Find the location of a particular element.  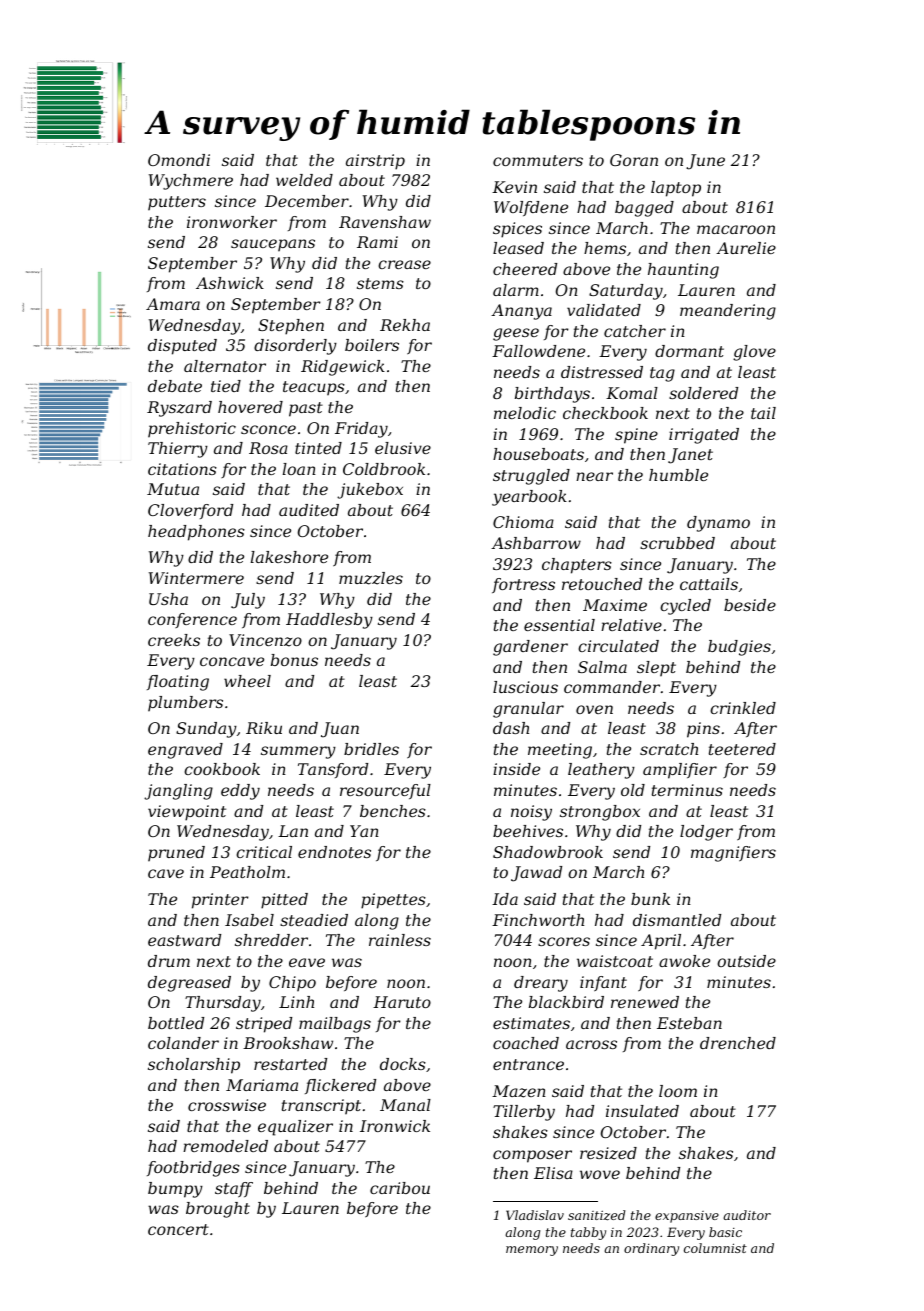

infant is located at coordinates (603, 984).
